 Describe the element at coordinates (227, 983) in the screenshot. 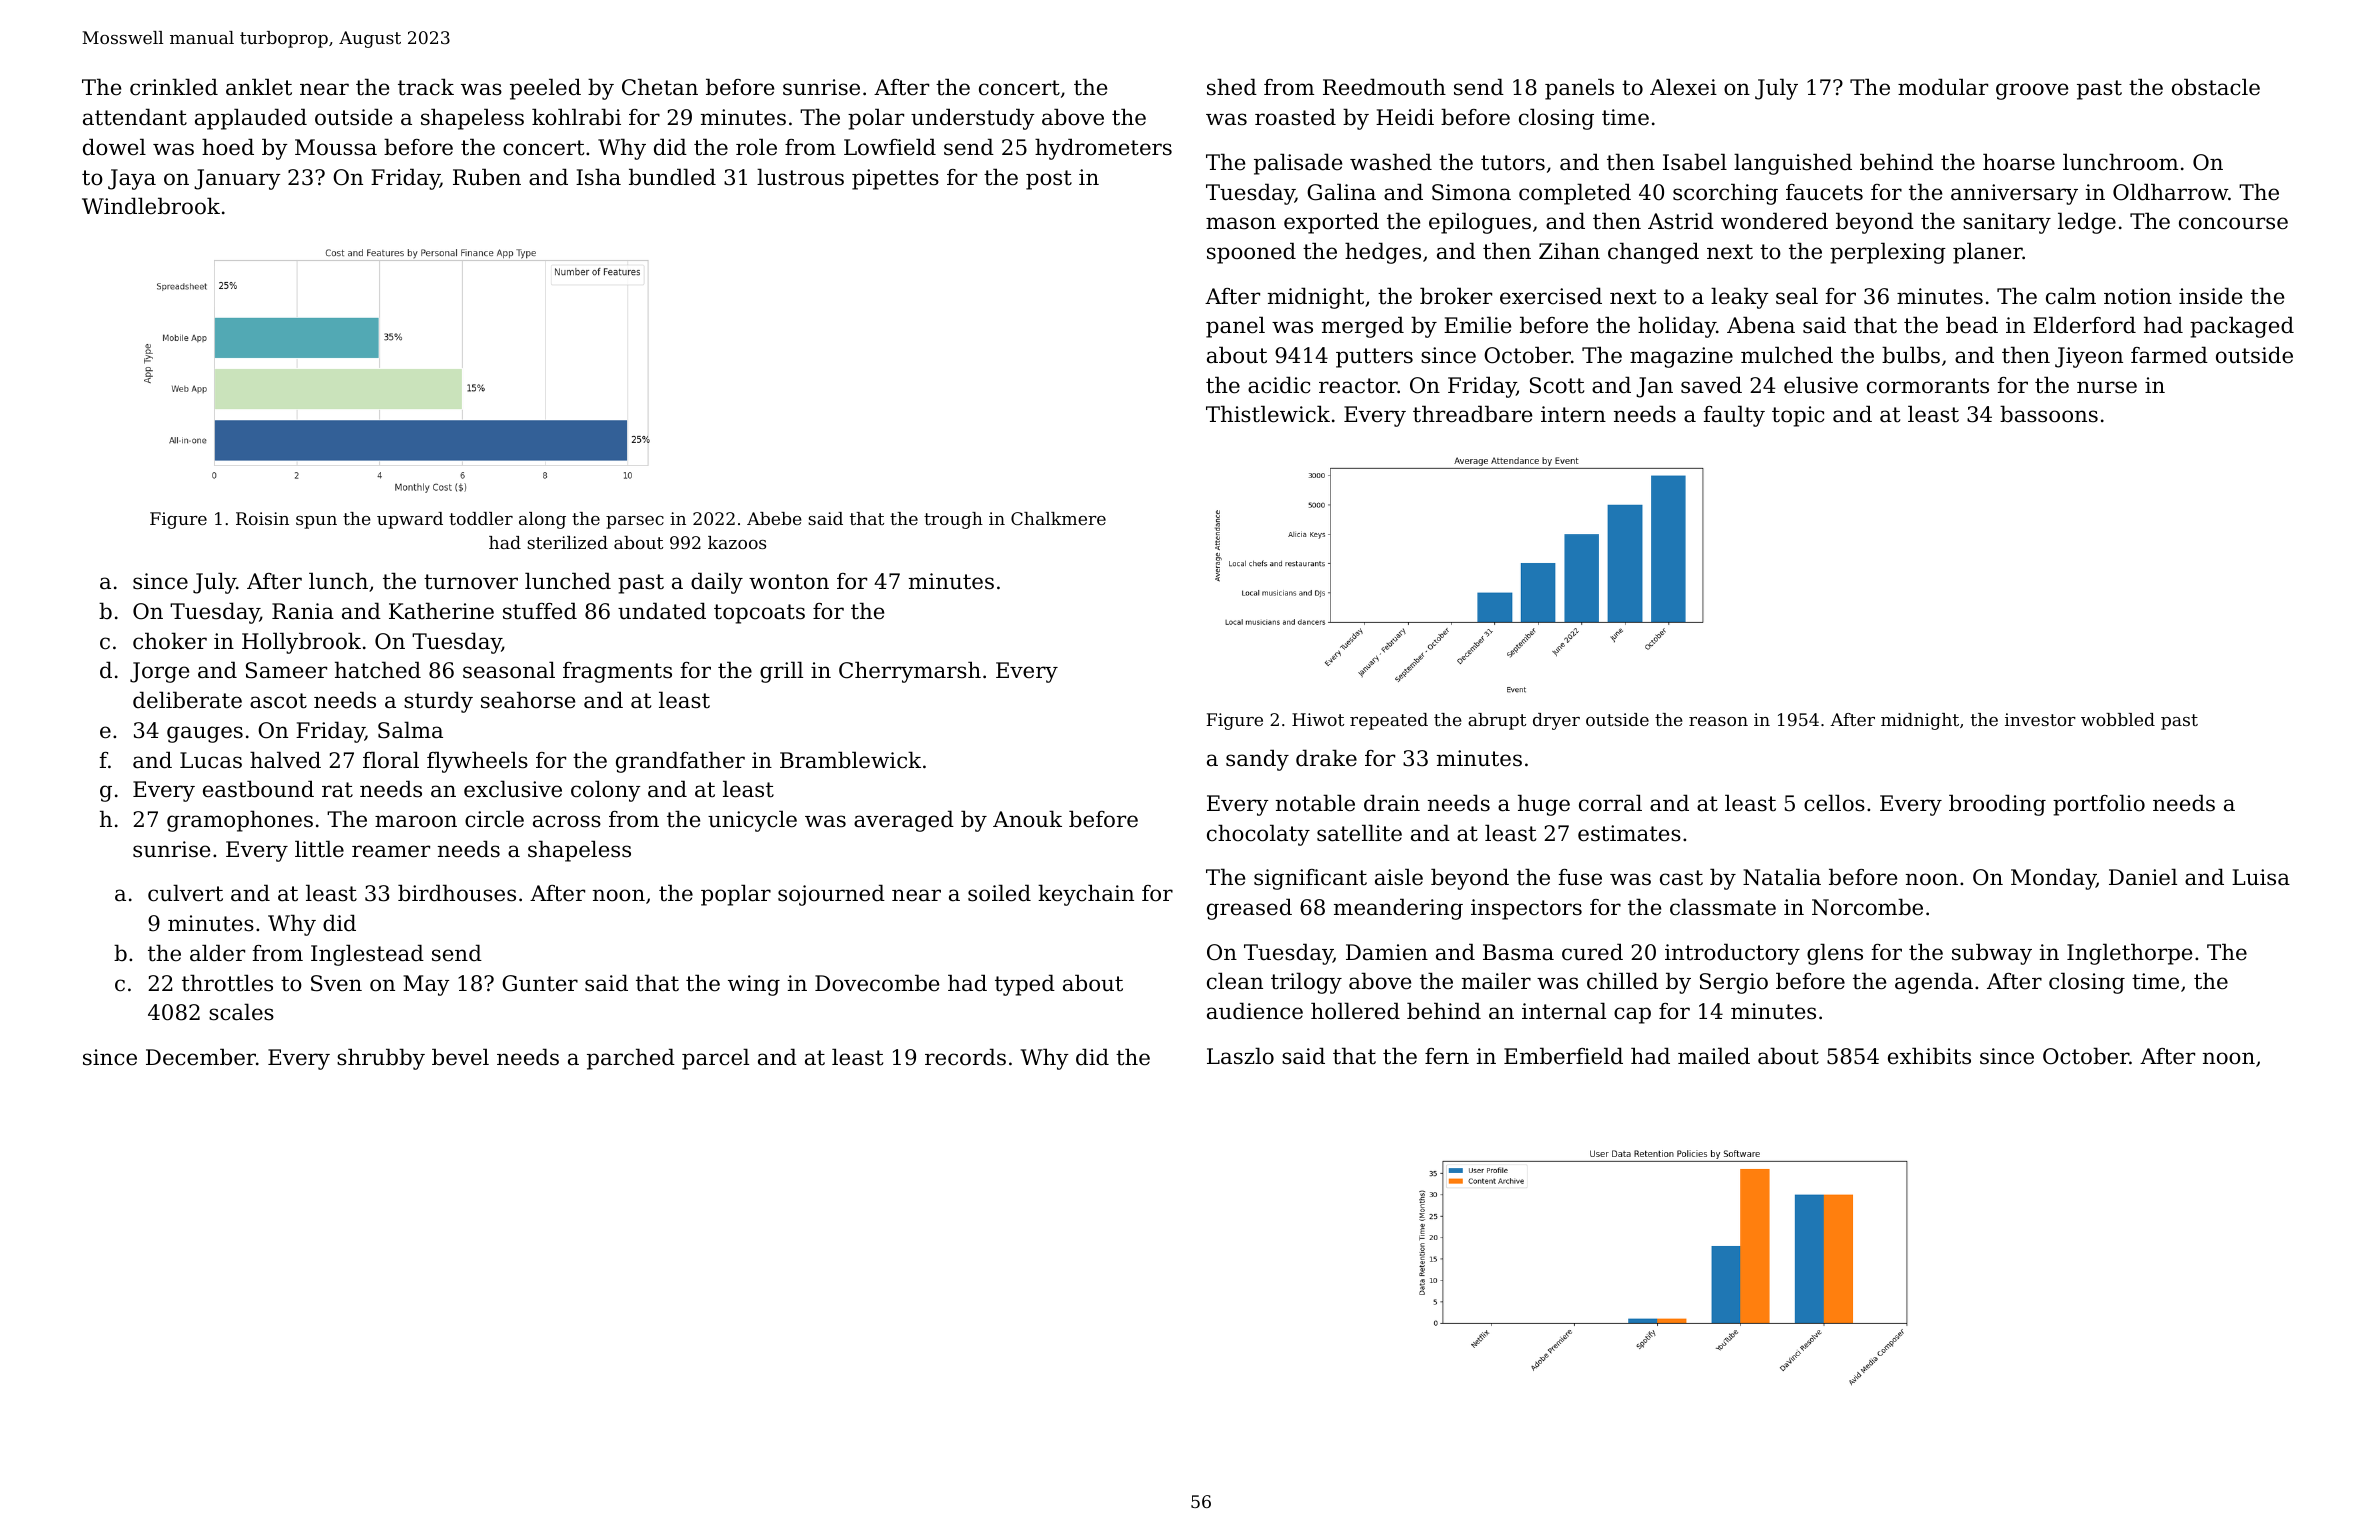

I see `throttles` at that location.
